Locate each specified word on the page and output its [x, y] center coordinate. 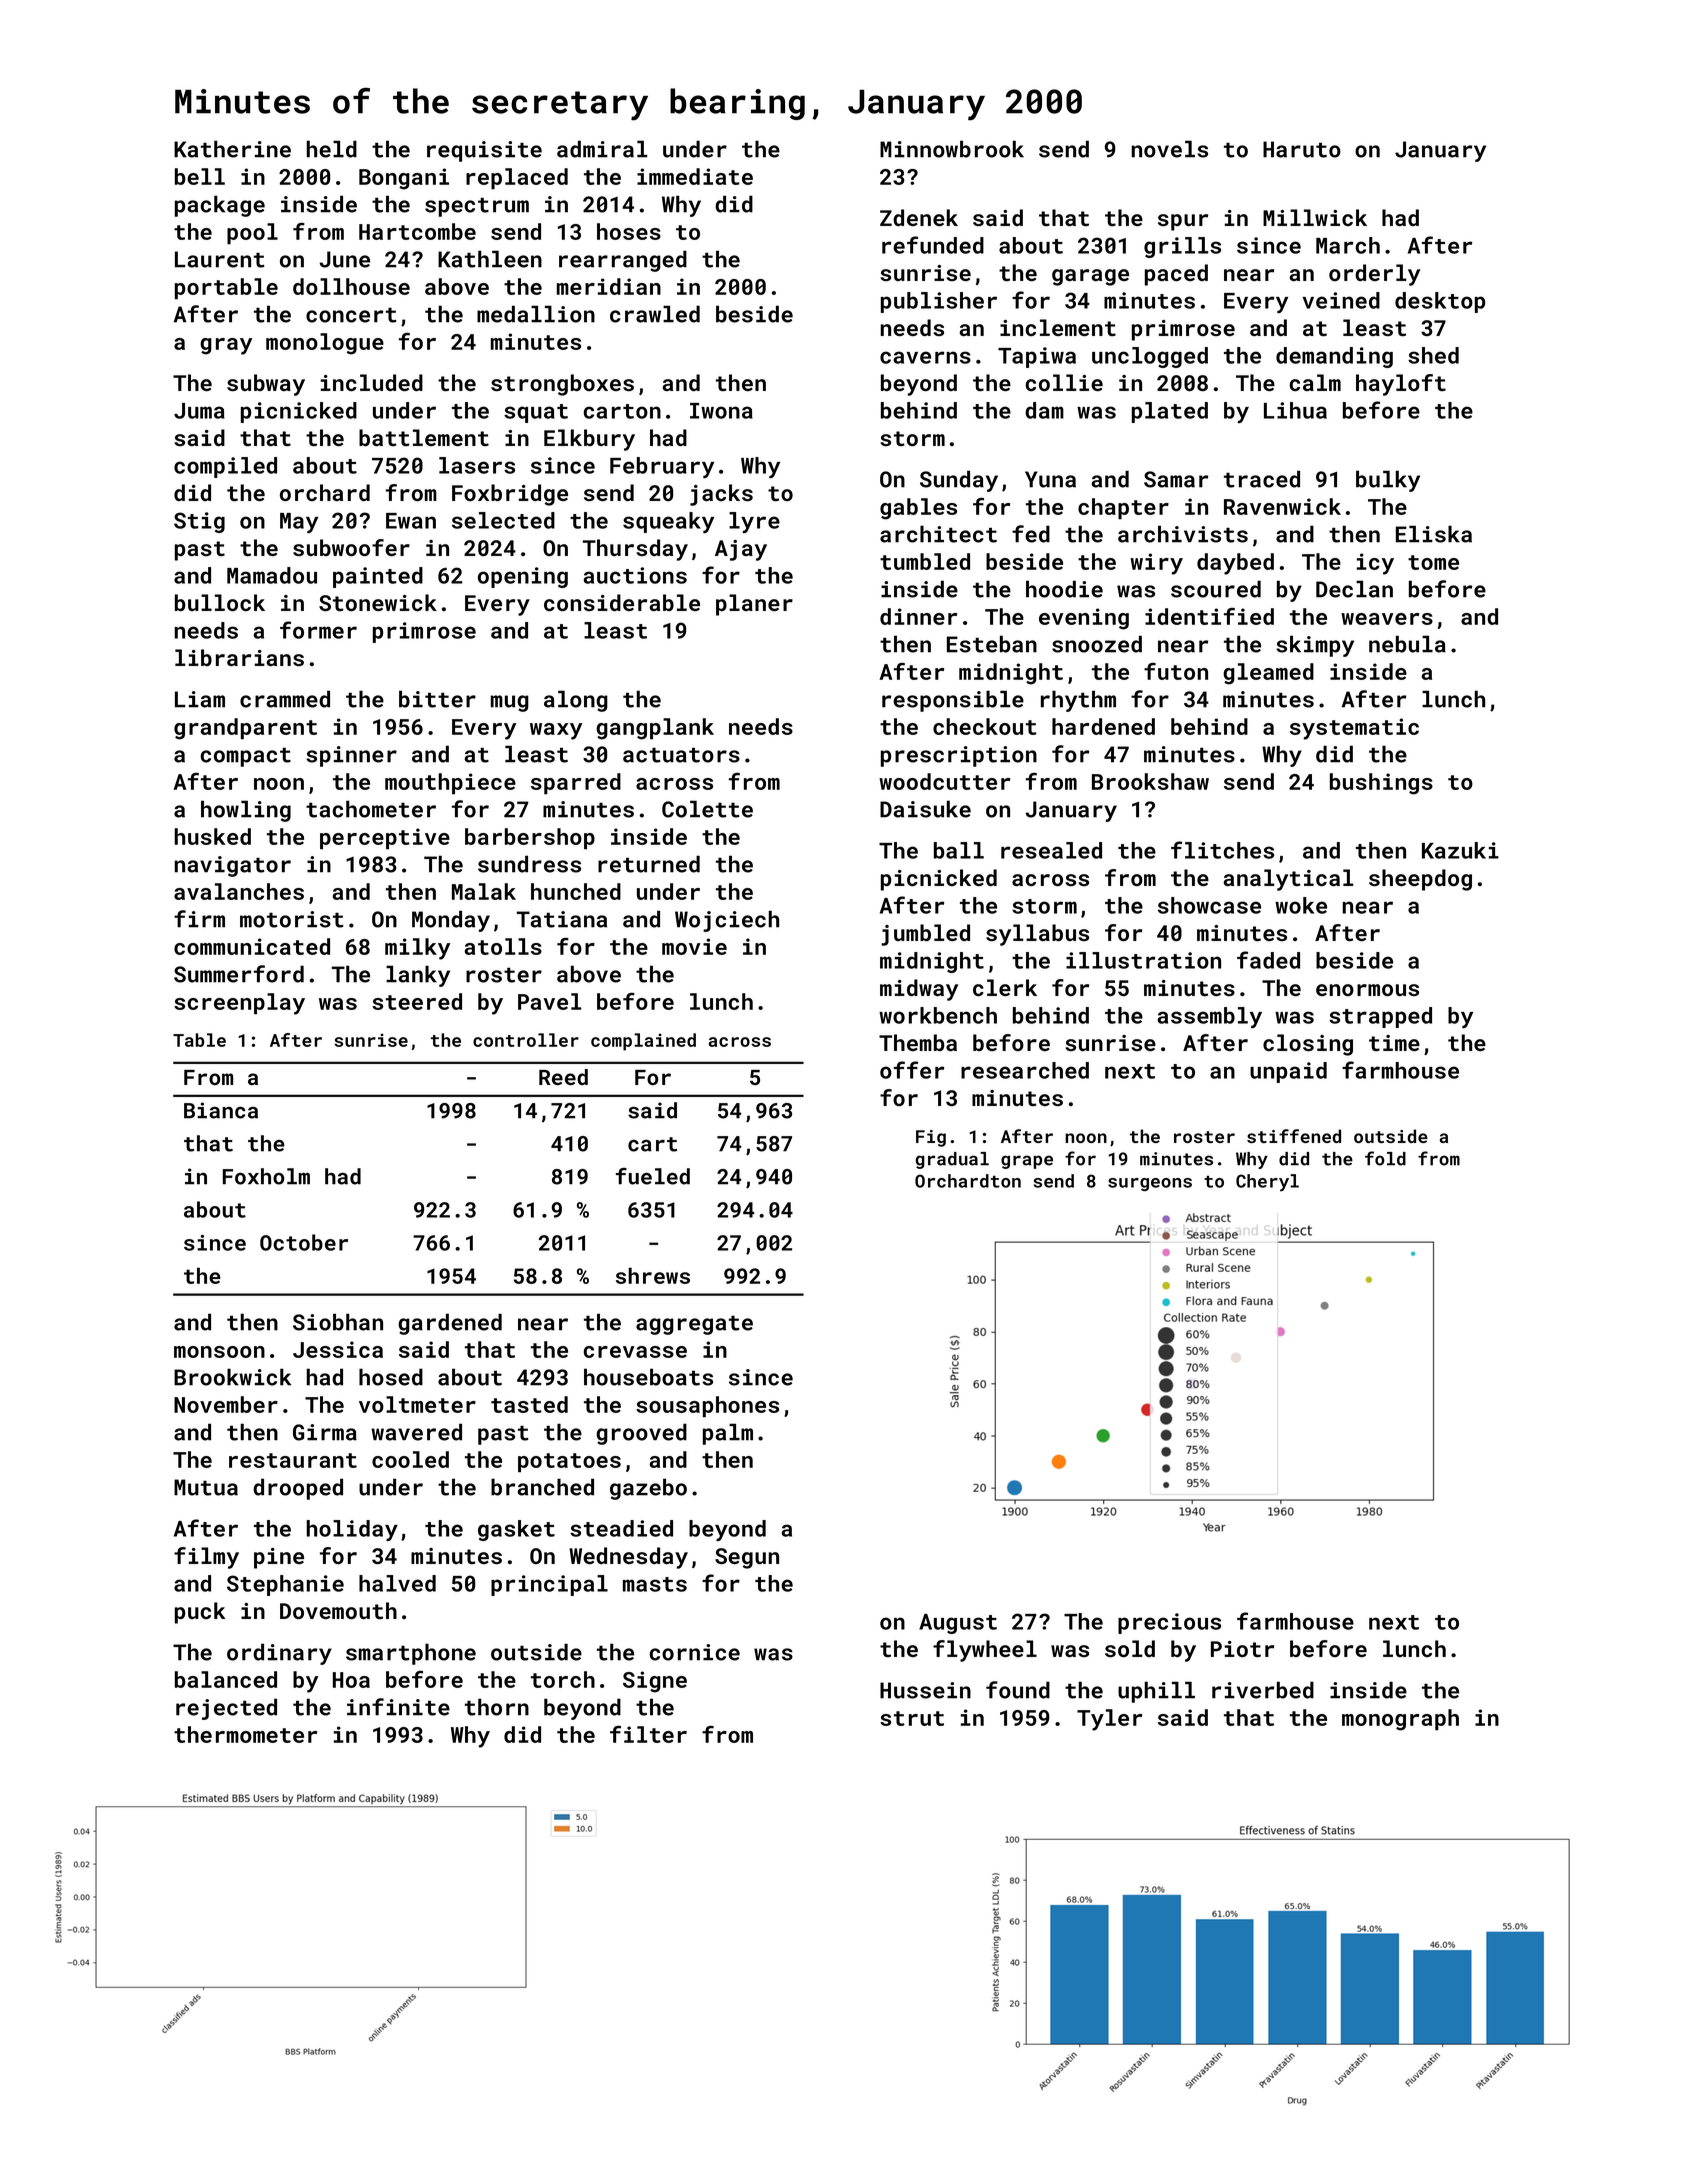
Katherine [232, 149]
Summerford [239, 974]
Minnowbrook [952, 149]
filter [648, 1734]
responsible [953, 701]
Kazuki [1460, 850]
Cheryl [1267, 1183]
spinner [351, 756]
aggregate [694, 1325]
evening [1084, 619]
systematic [1354, 729]
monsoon [219, 1352]
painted [378, 577]
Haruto [1302, 149]
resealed [1051, 850]
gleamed [1268, 674]
